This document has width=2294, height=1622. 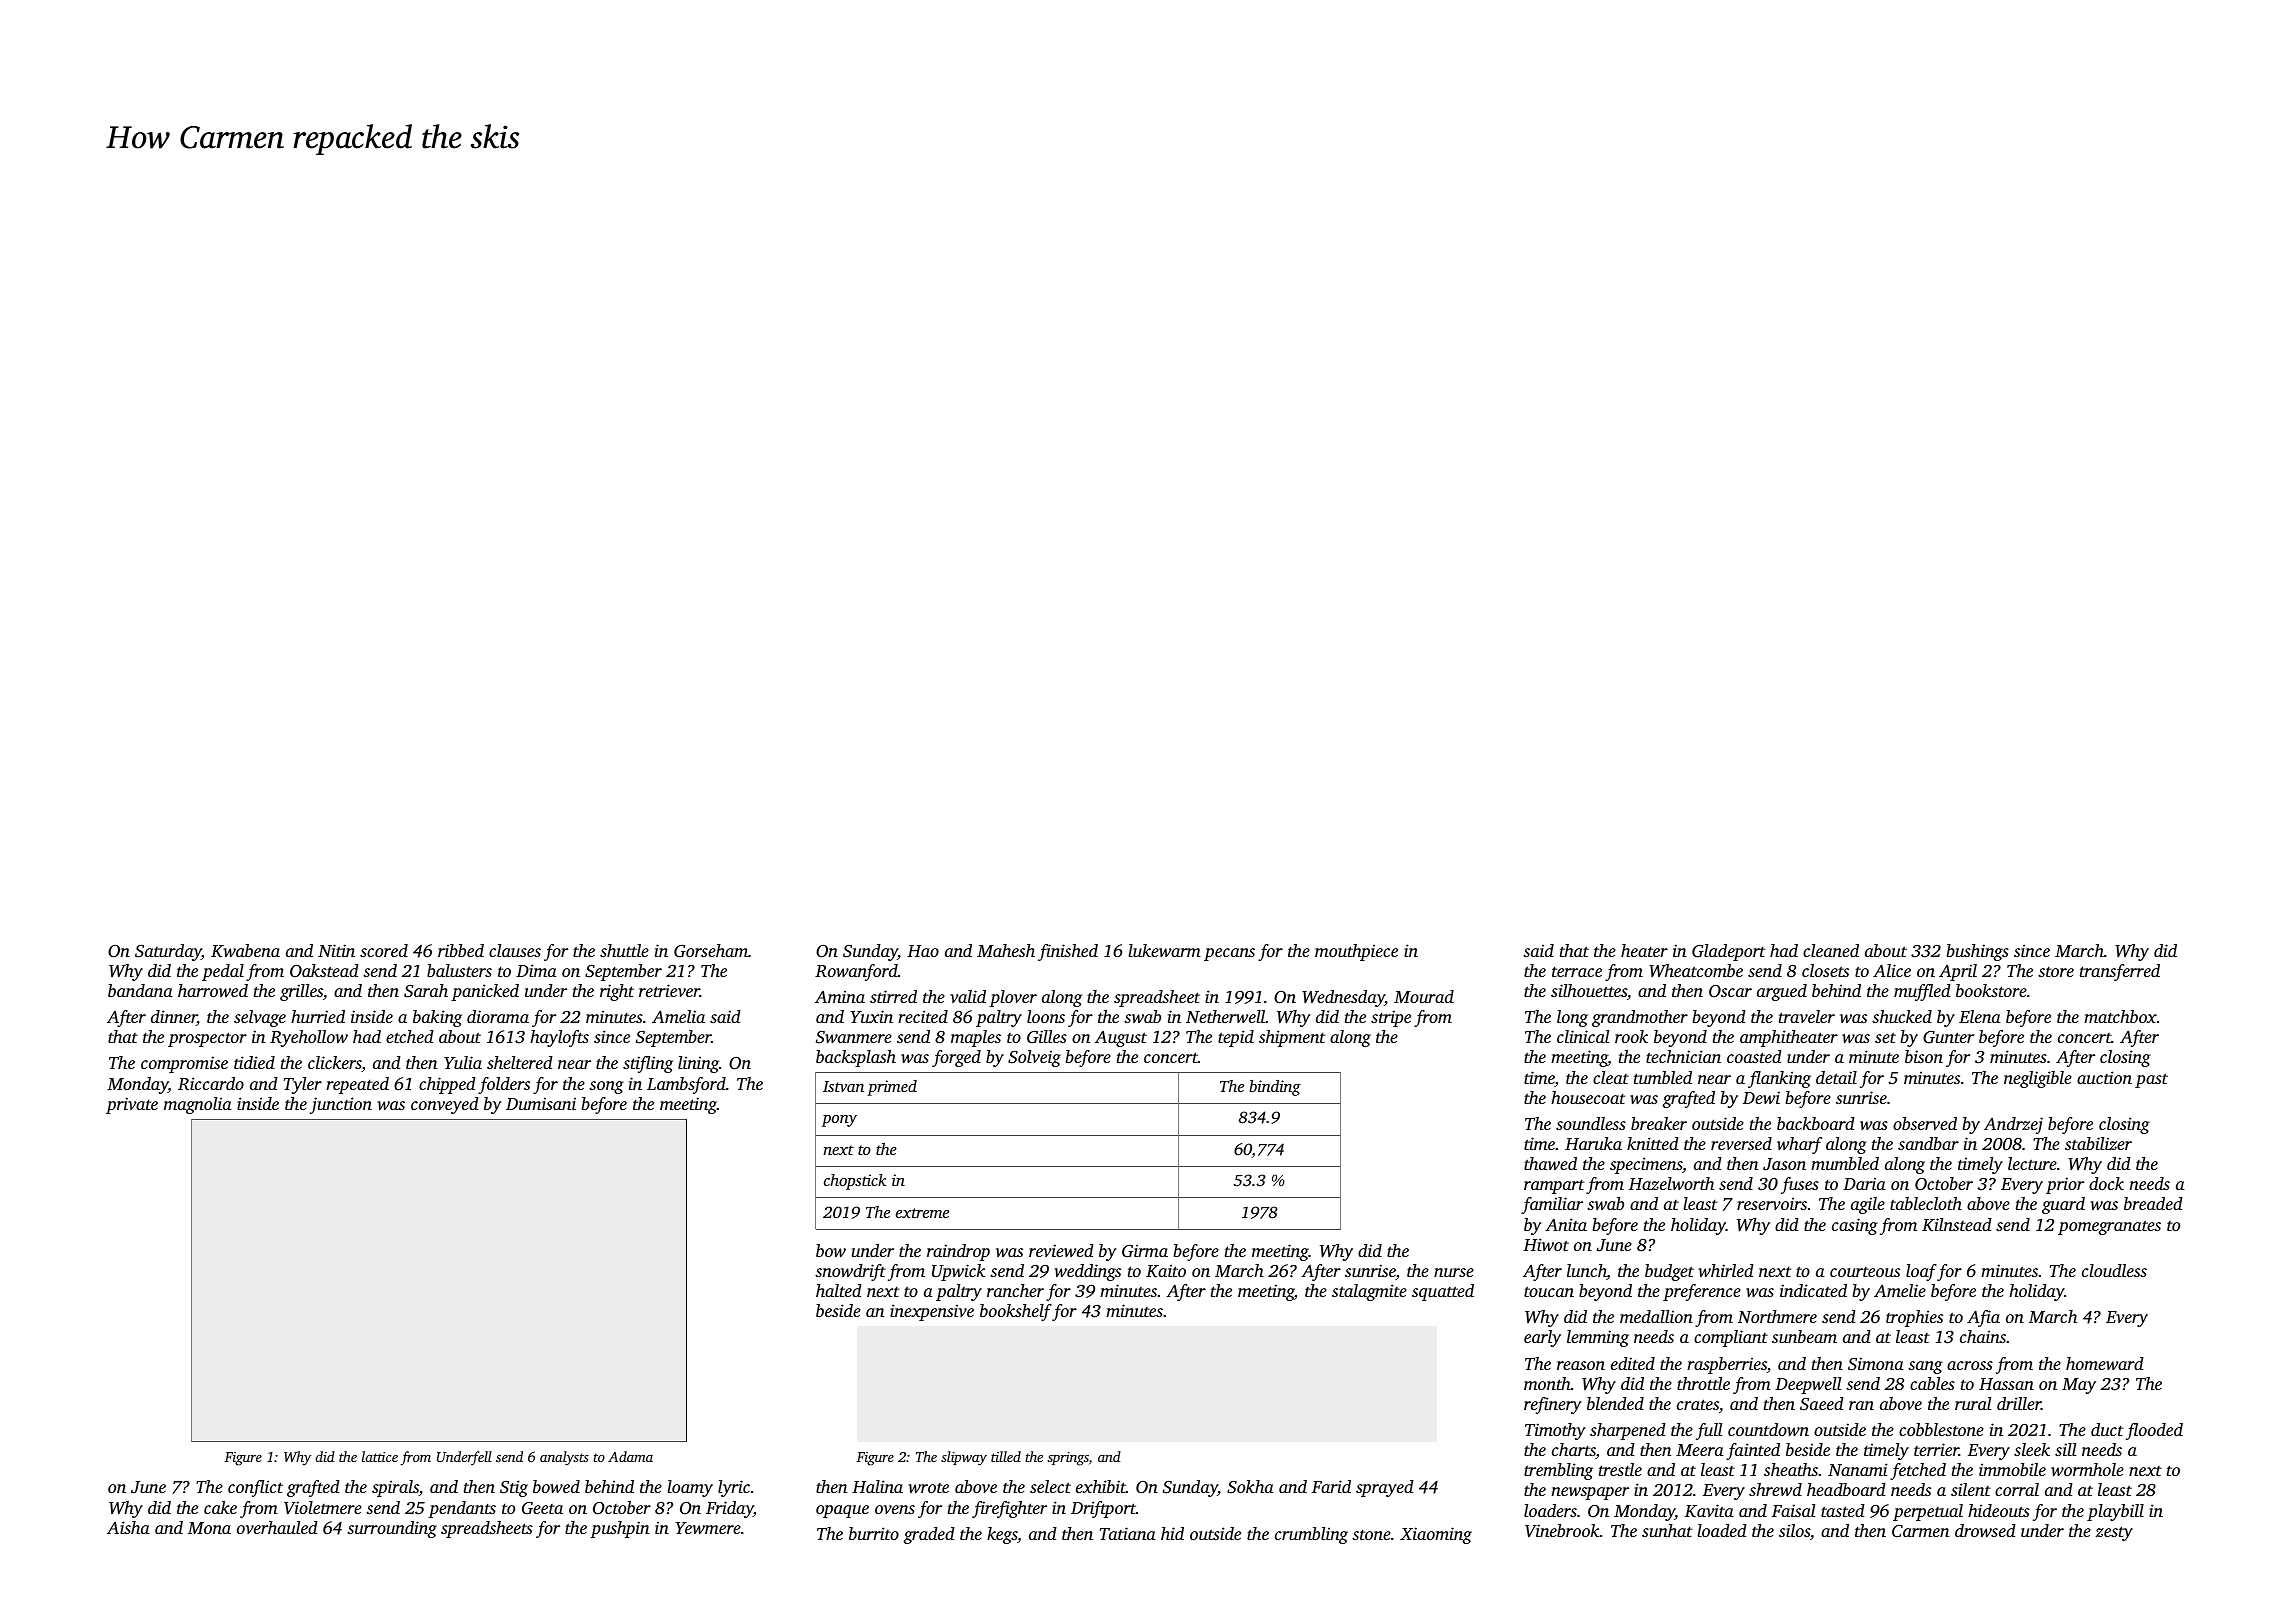 What do you see at coordinates (128, 1527) in the document?
I see `Aisha` at bounding box center [128, 1527].
